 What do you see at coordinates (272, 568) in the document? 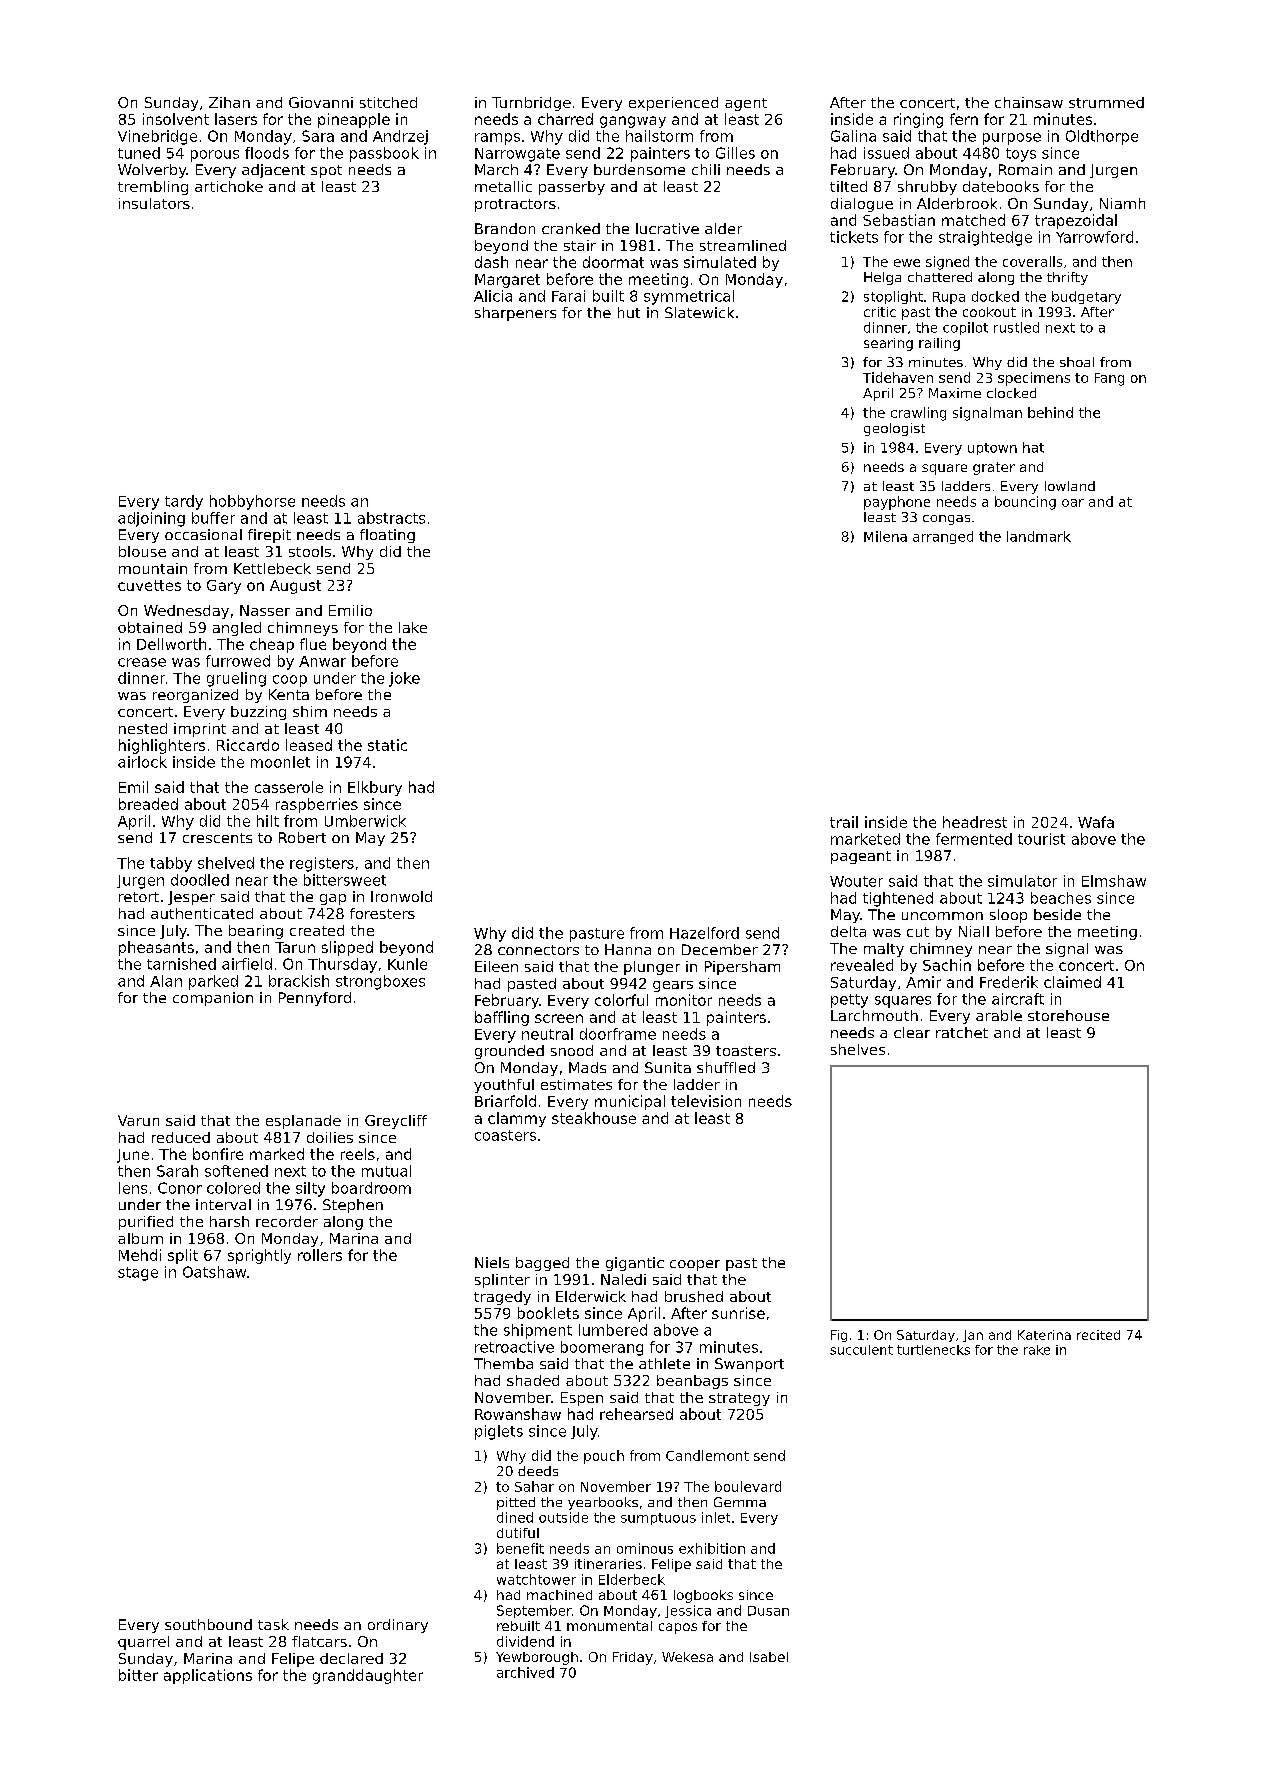
I see `Kettlebeck` at bounding box center [272, 568].
